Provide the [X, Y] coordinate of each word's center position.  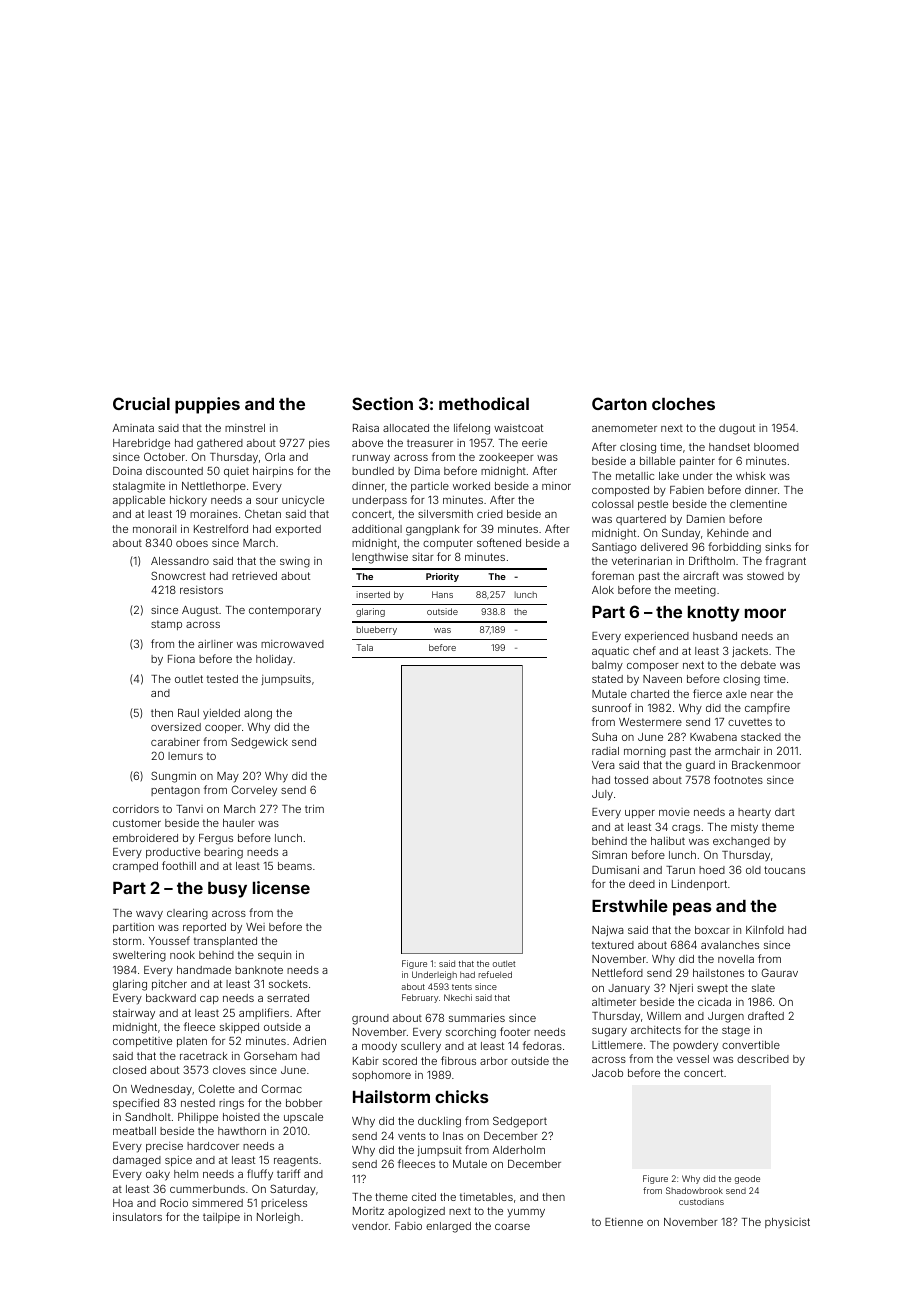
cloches [683, 404]
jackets [750, 652]
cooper [223, 729]
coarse [512, 1227]
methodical [484, 403]
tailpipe [221, 1218]
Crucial [141, 403]
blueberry [377, 630]
